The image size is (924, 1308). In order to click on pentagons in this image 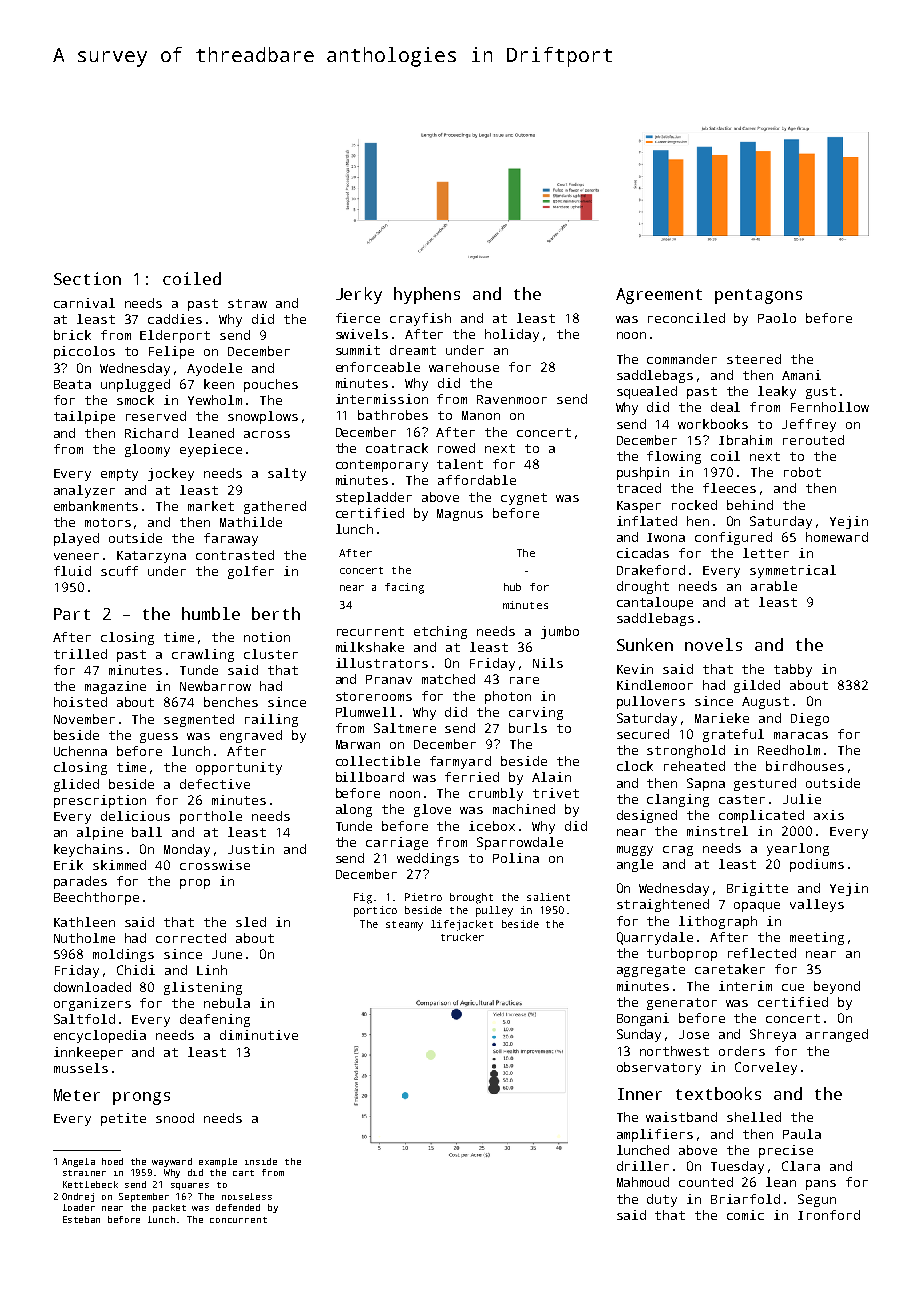, I will do `click(758, 296)`.
